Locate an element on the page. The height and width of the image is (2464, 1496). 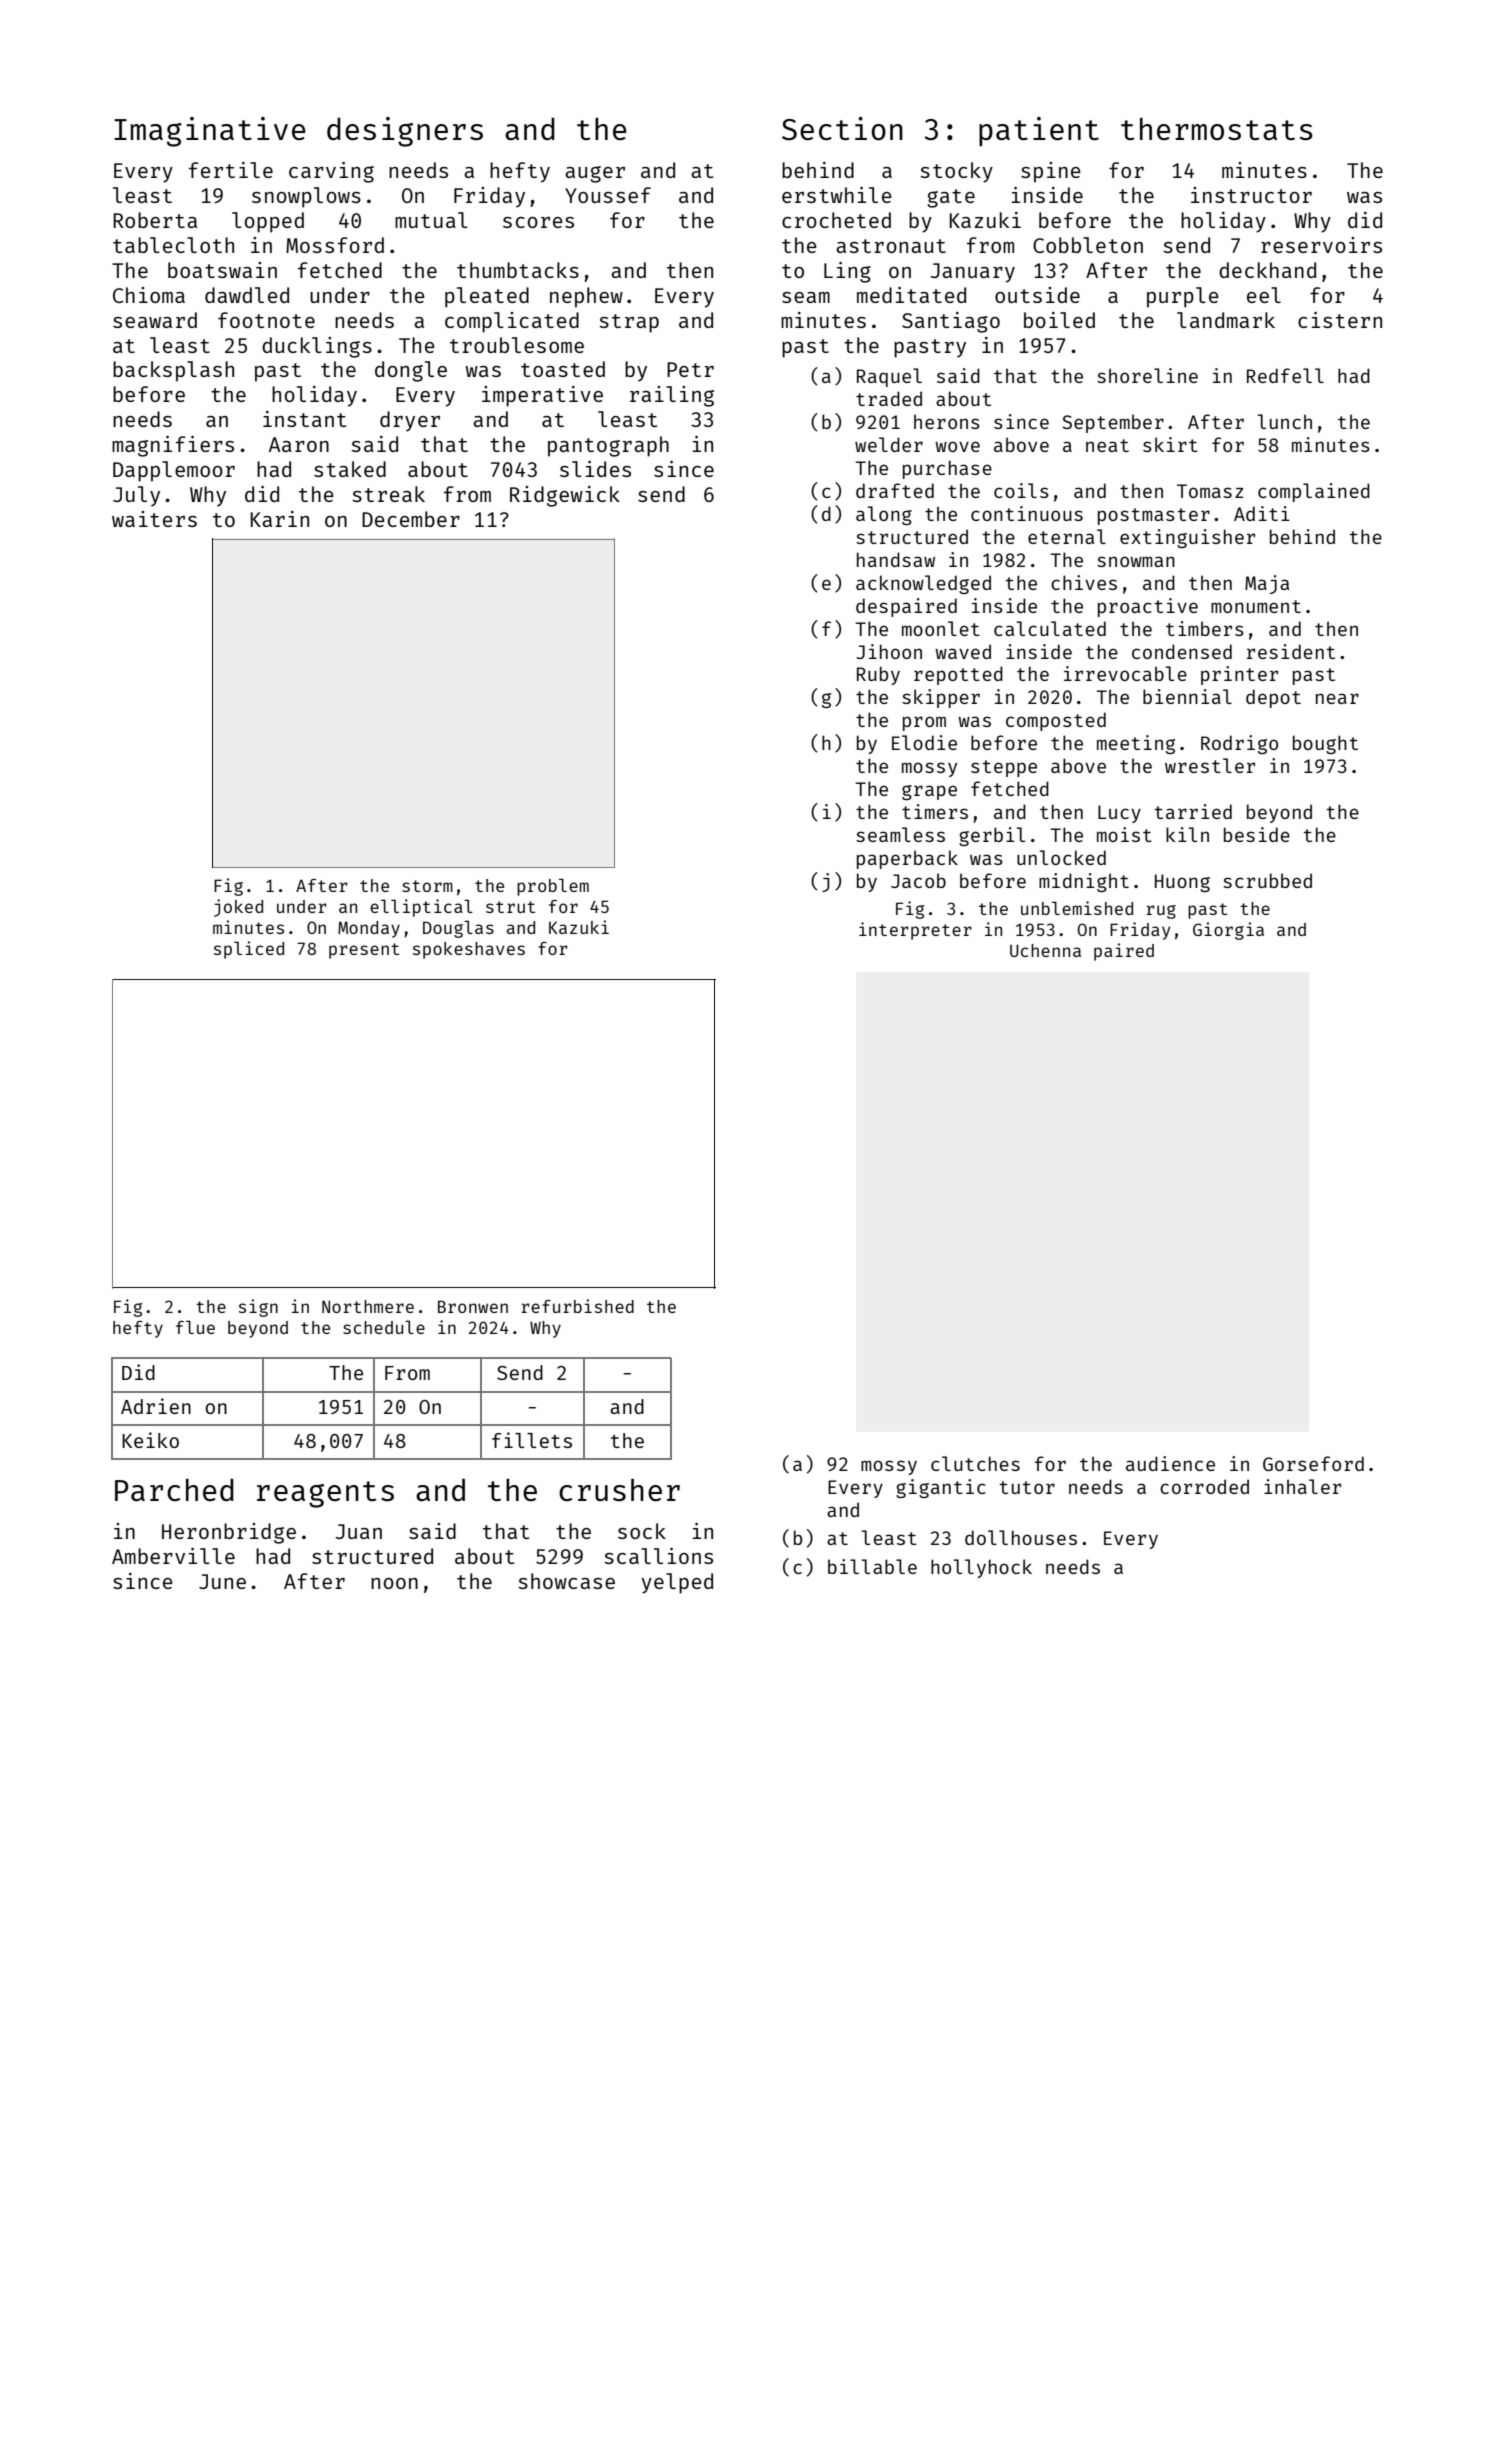
scrubbed is located at coordinates (1267, 880).
